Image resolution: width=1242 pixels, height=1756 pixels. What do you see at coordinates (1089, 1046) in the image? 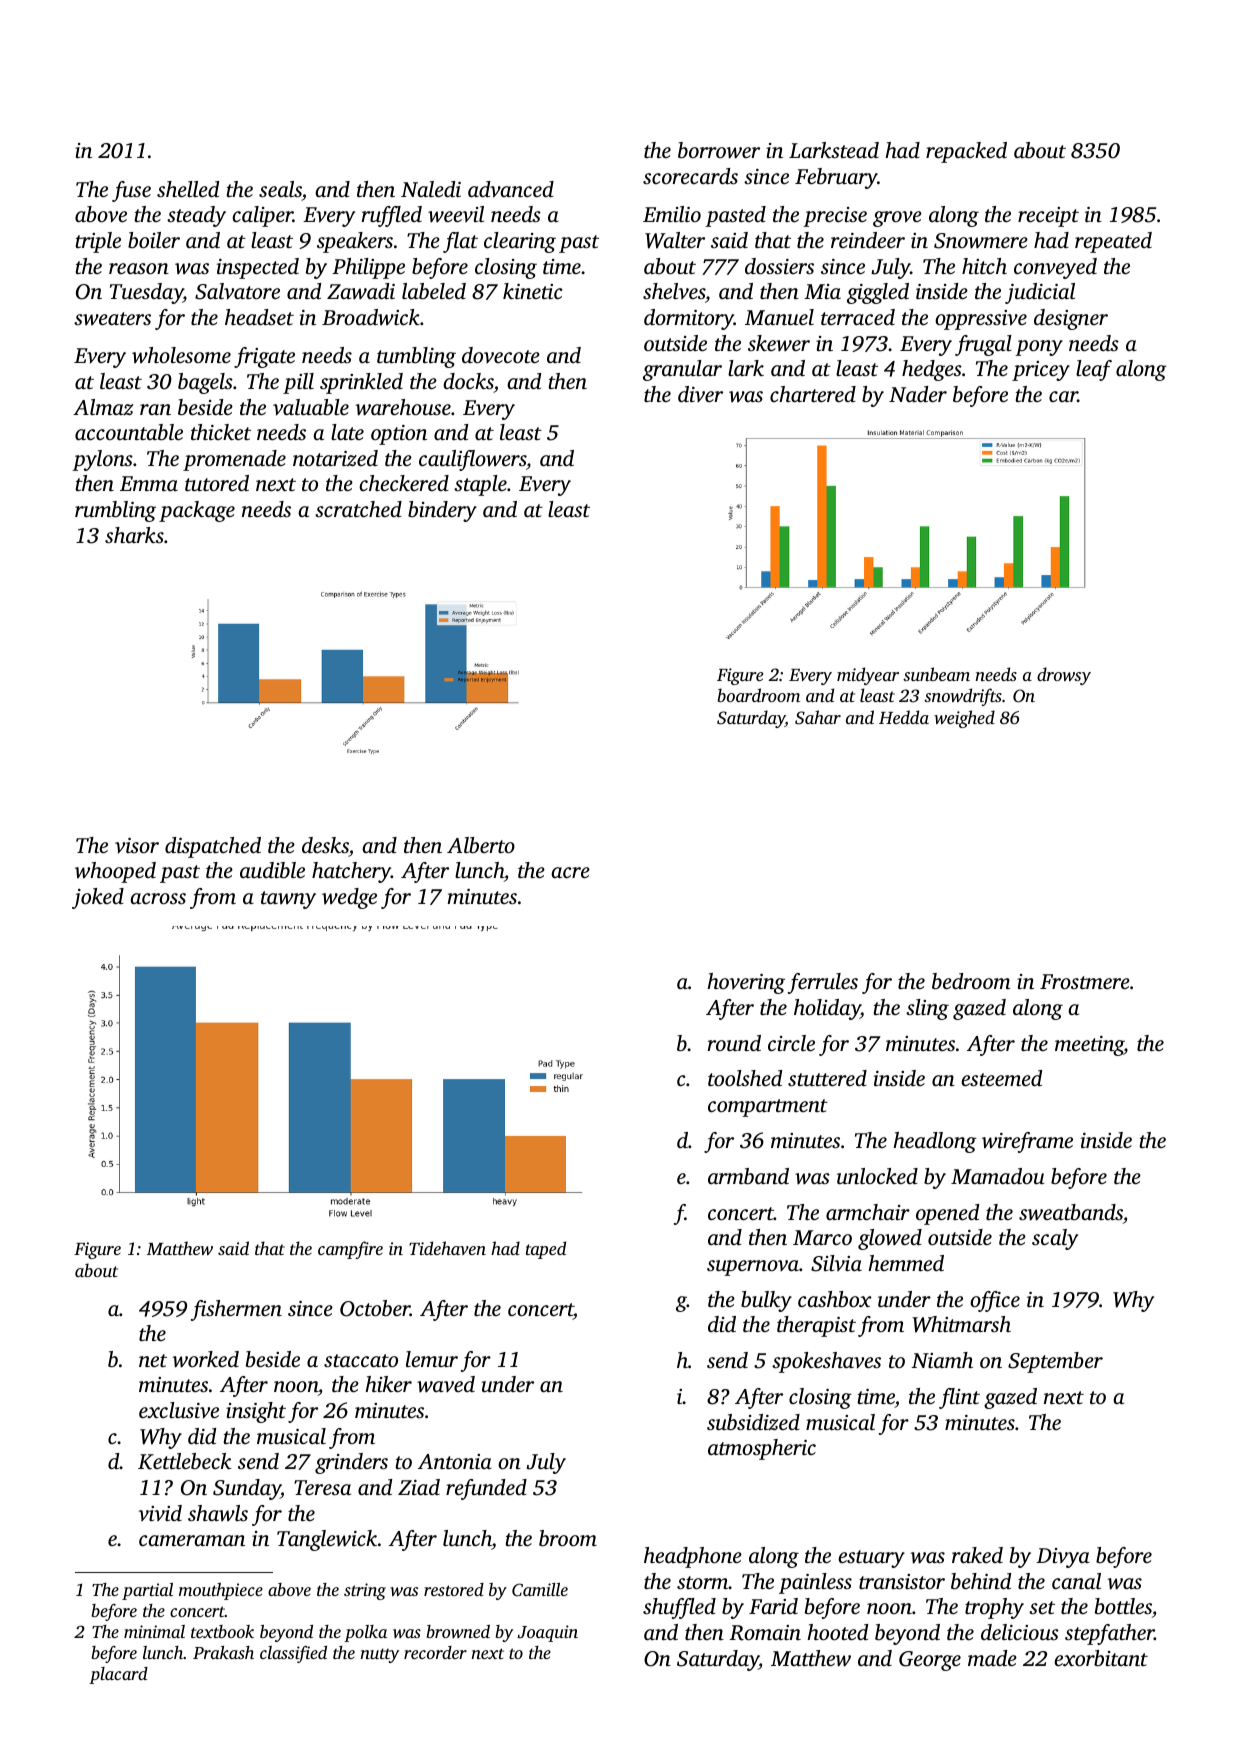
I see `meeting` at bounding box center [1089, 1046].
